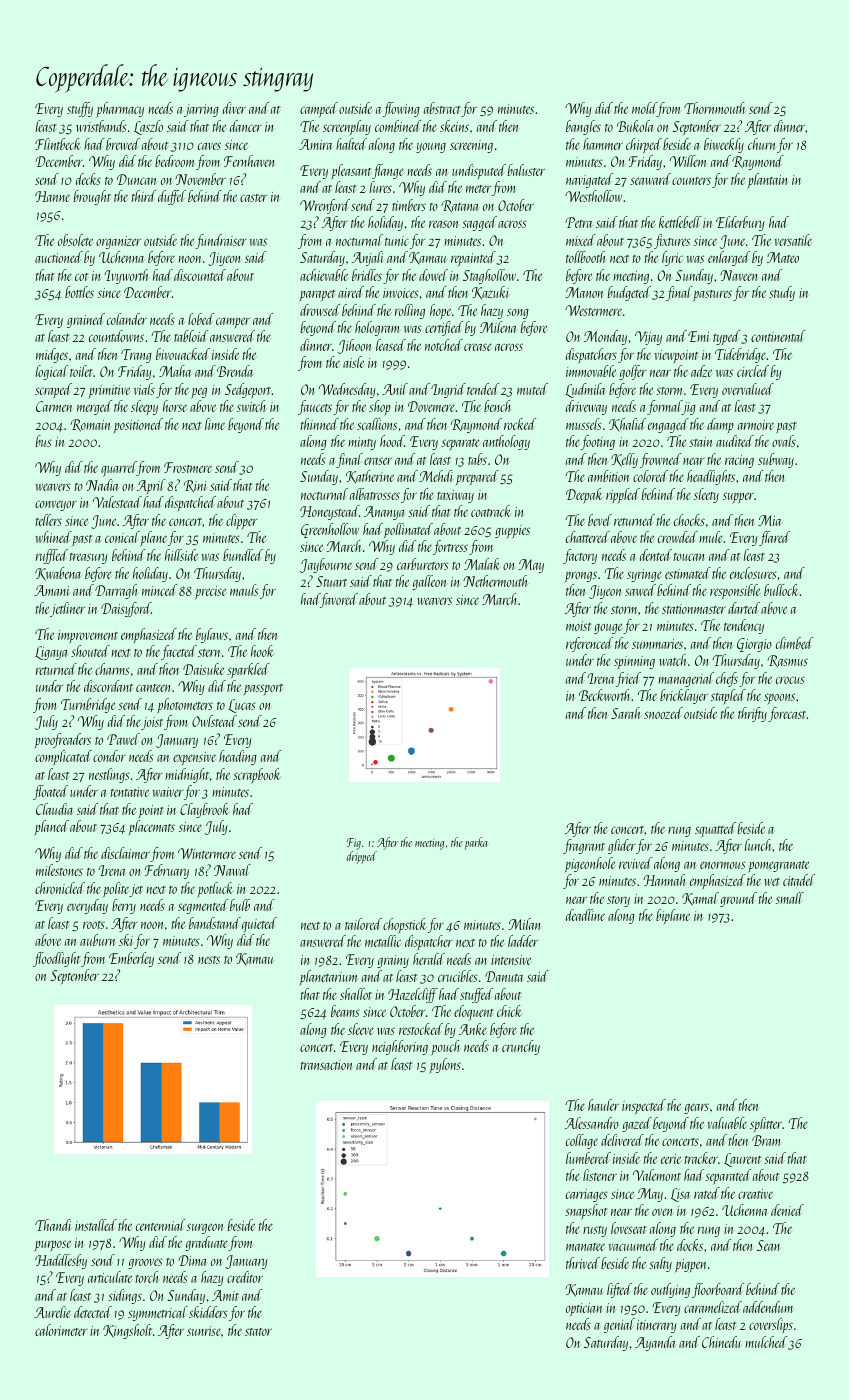 The width and height of the screenshot is (849, 1400). What do you see at coordinates (790, 898) in the screenshot?
I see `small` at bounding box center [790, 898].
